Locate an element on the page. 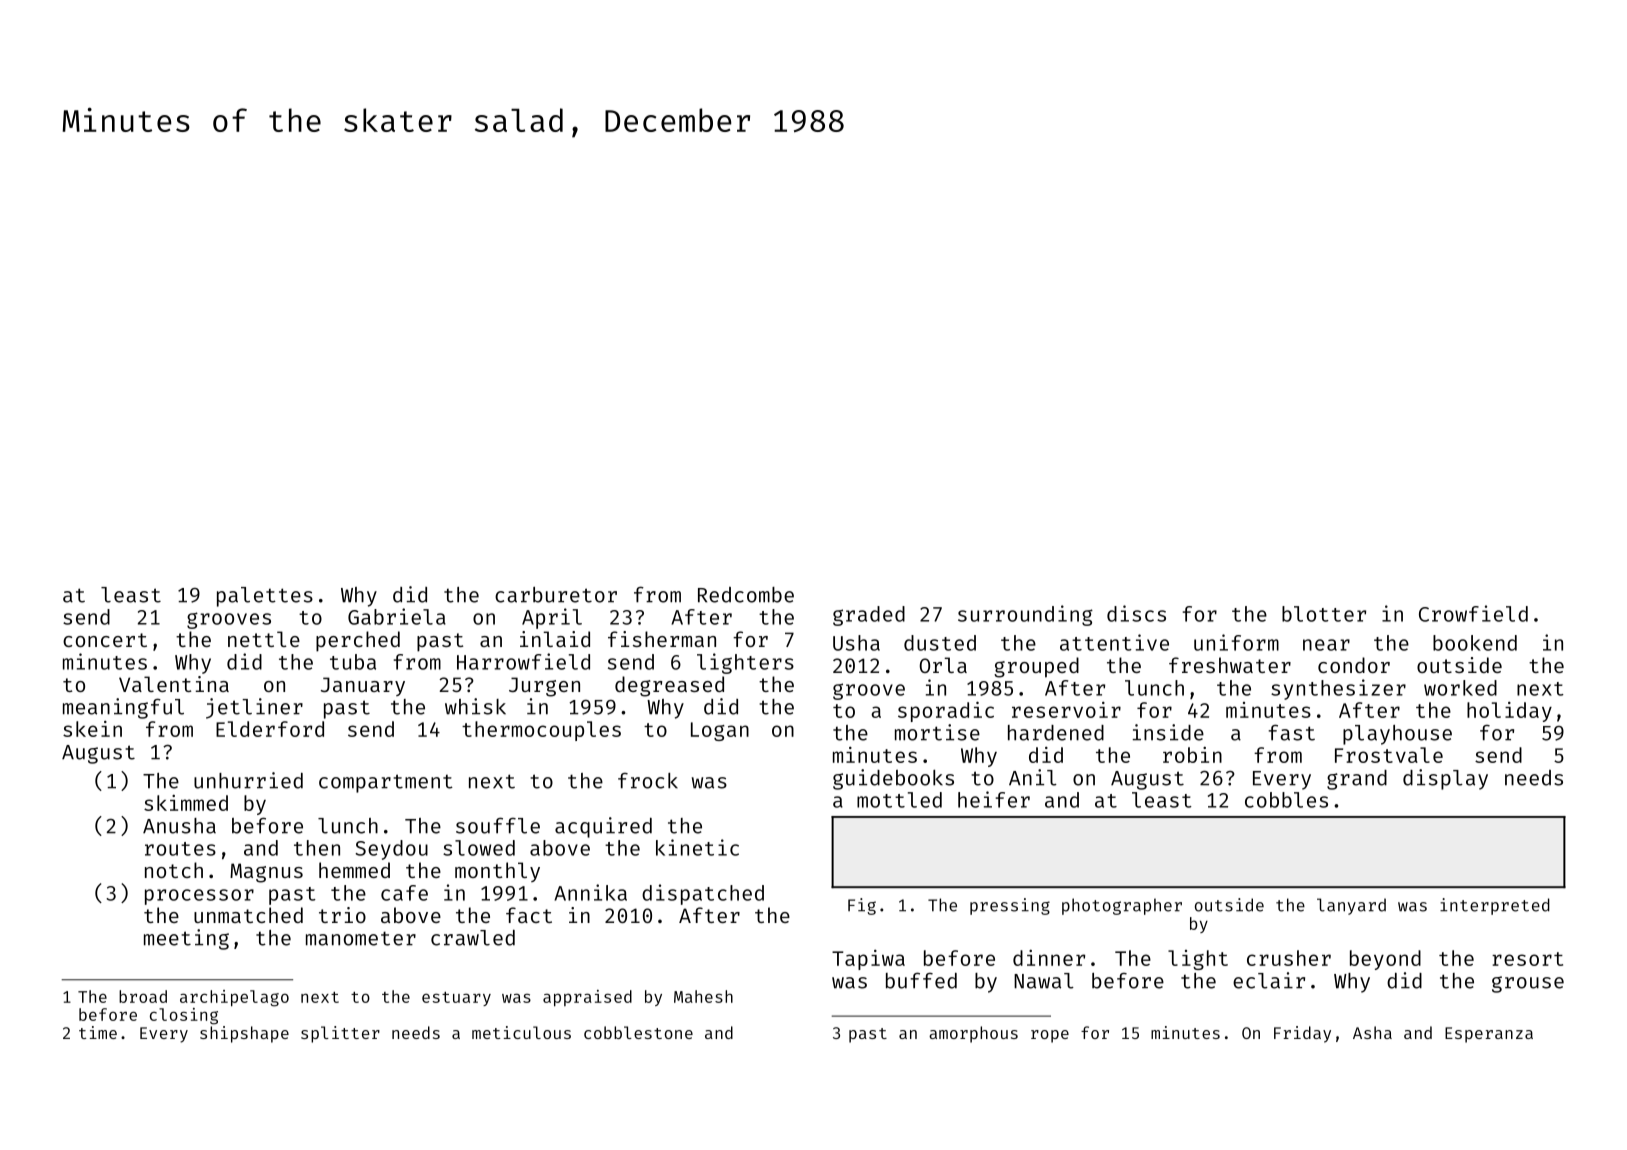  appraised is located at coordinates (587, 998).
